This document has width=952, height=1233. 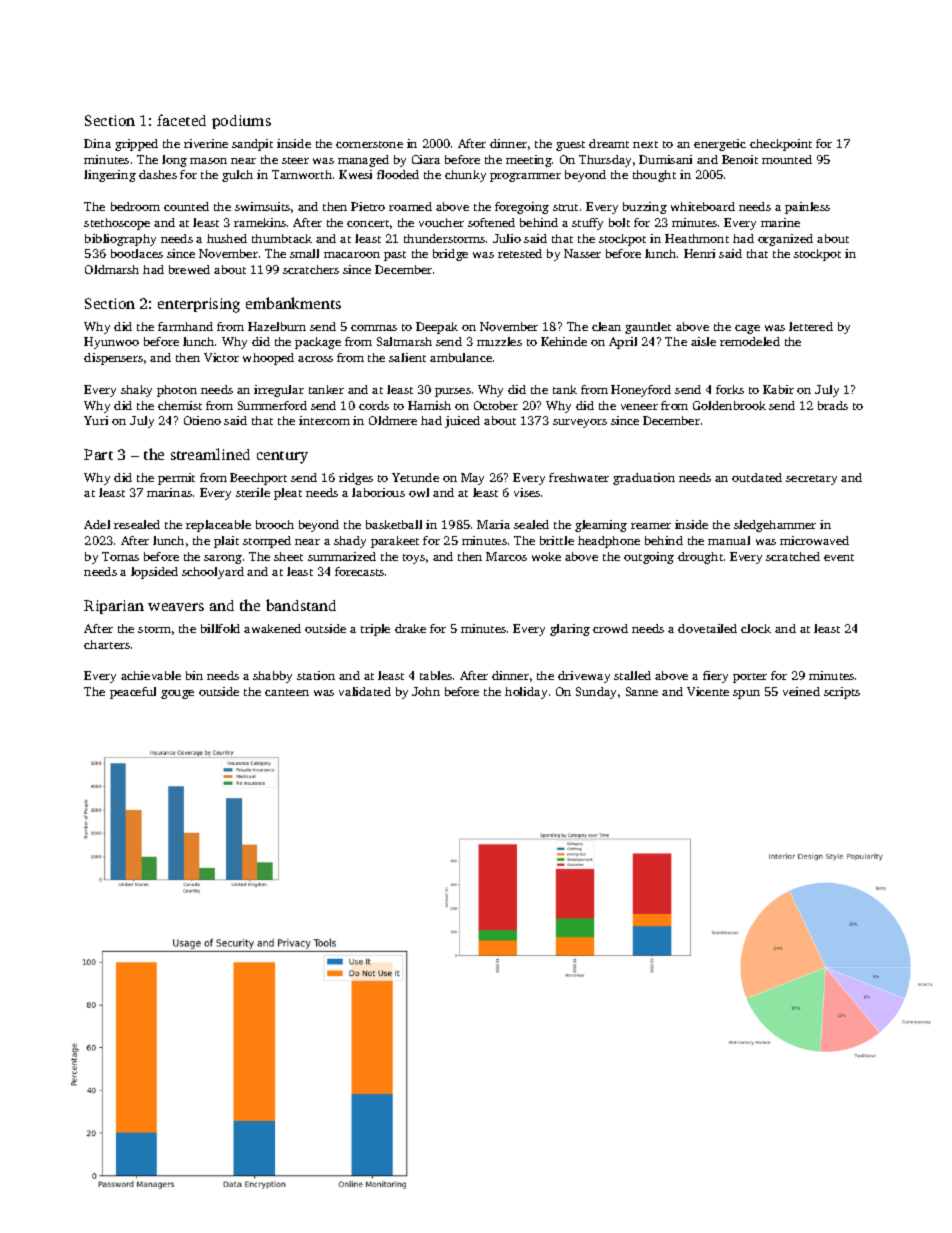 What do you see at coordinates (729, 405) in the document?
I see `Goldenbrook` at bounding box center [729, 405].
